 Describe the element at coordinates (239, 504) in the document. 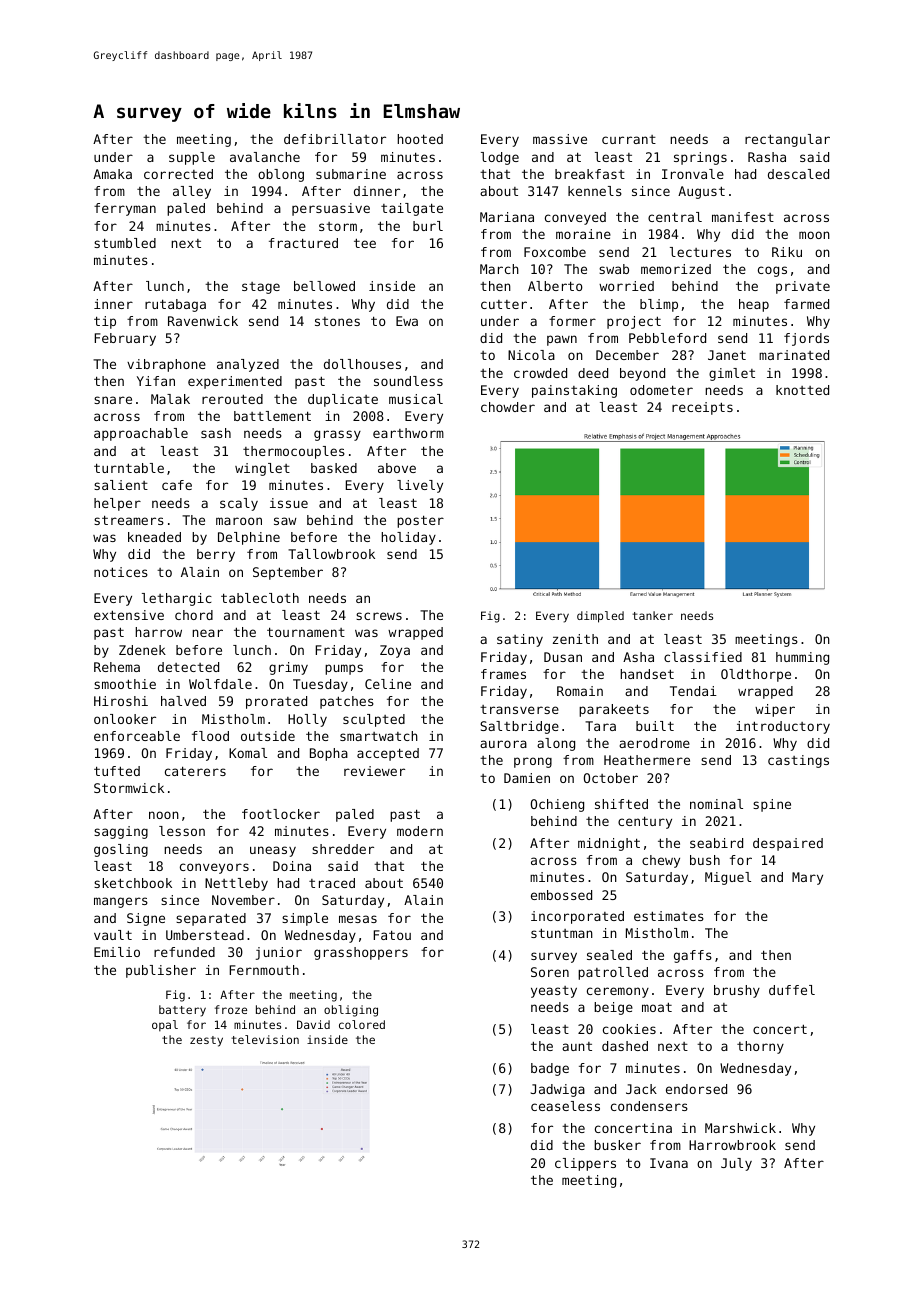

I see `scaly` at that location.
